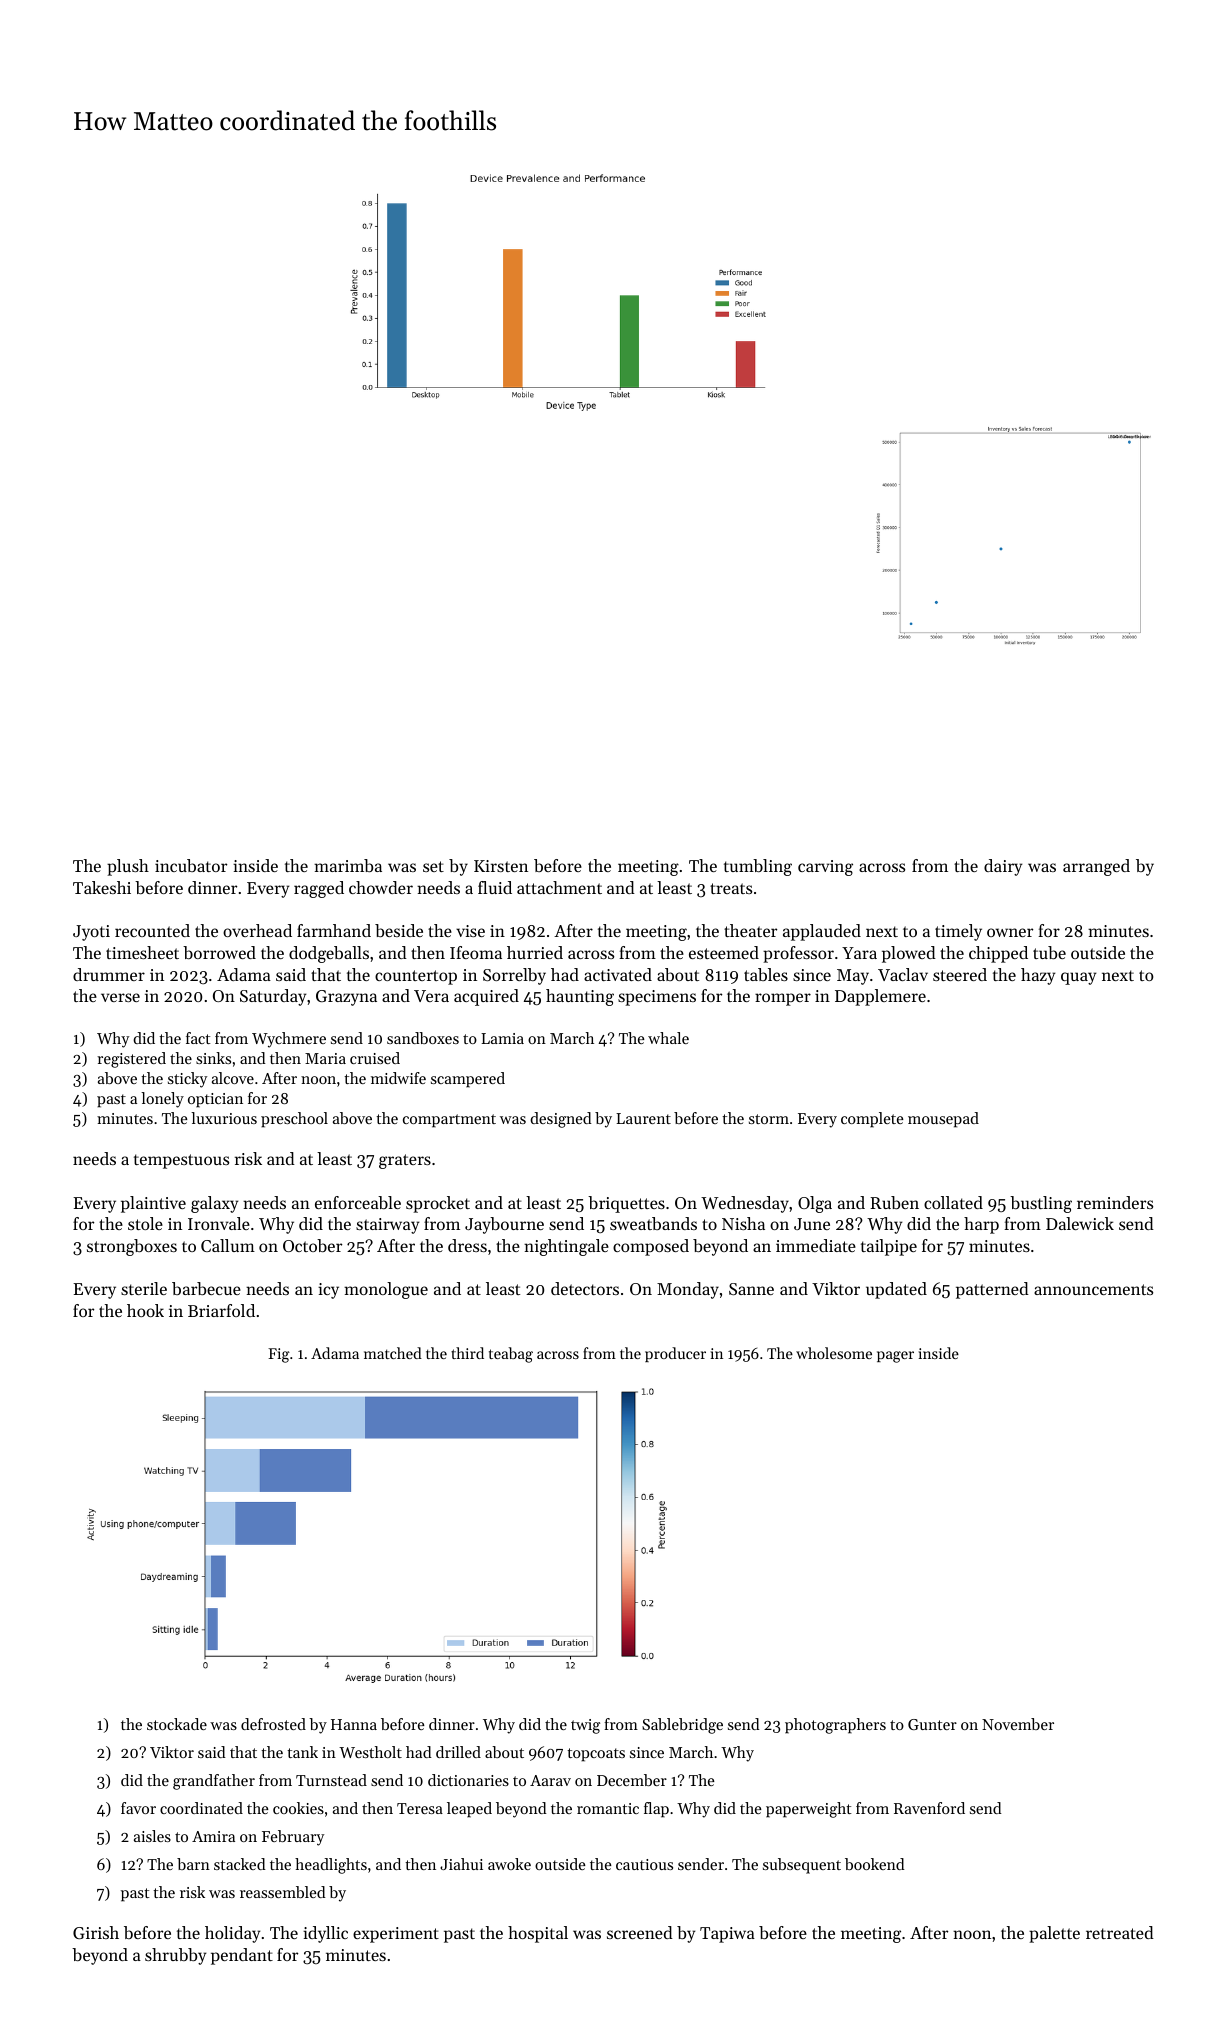 The image size is (1227, 2022). Describe the element at coordinates (348, 865) in the screenshot. I see `marimba` at that location.
